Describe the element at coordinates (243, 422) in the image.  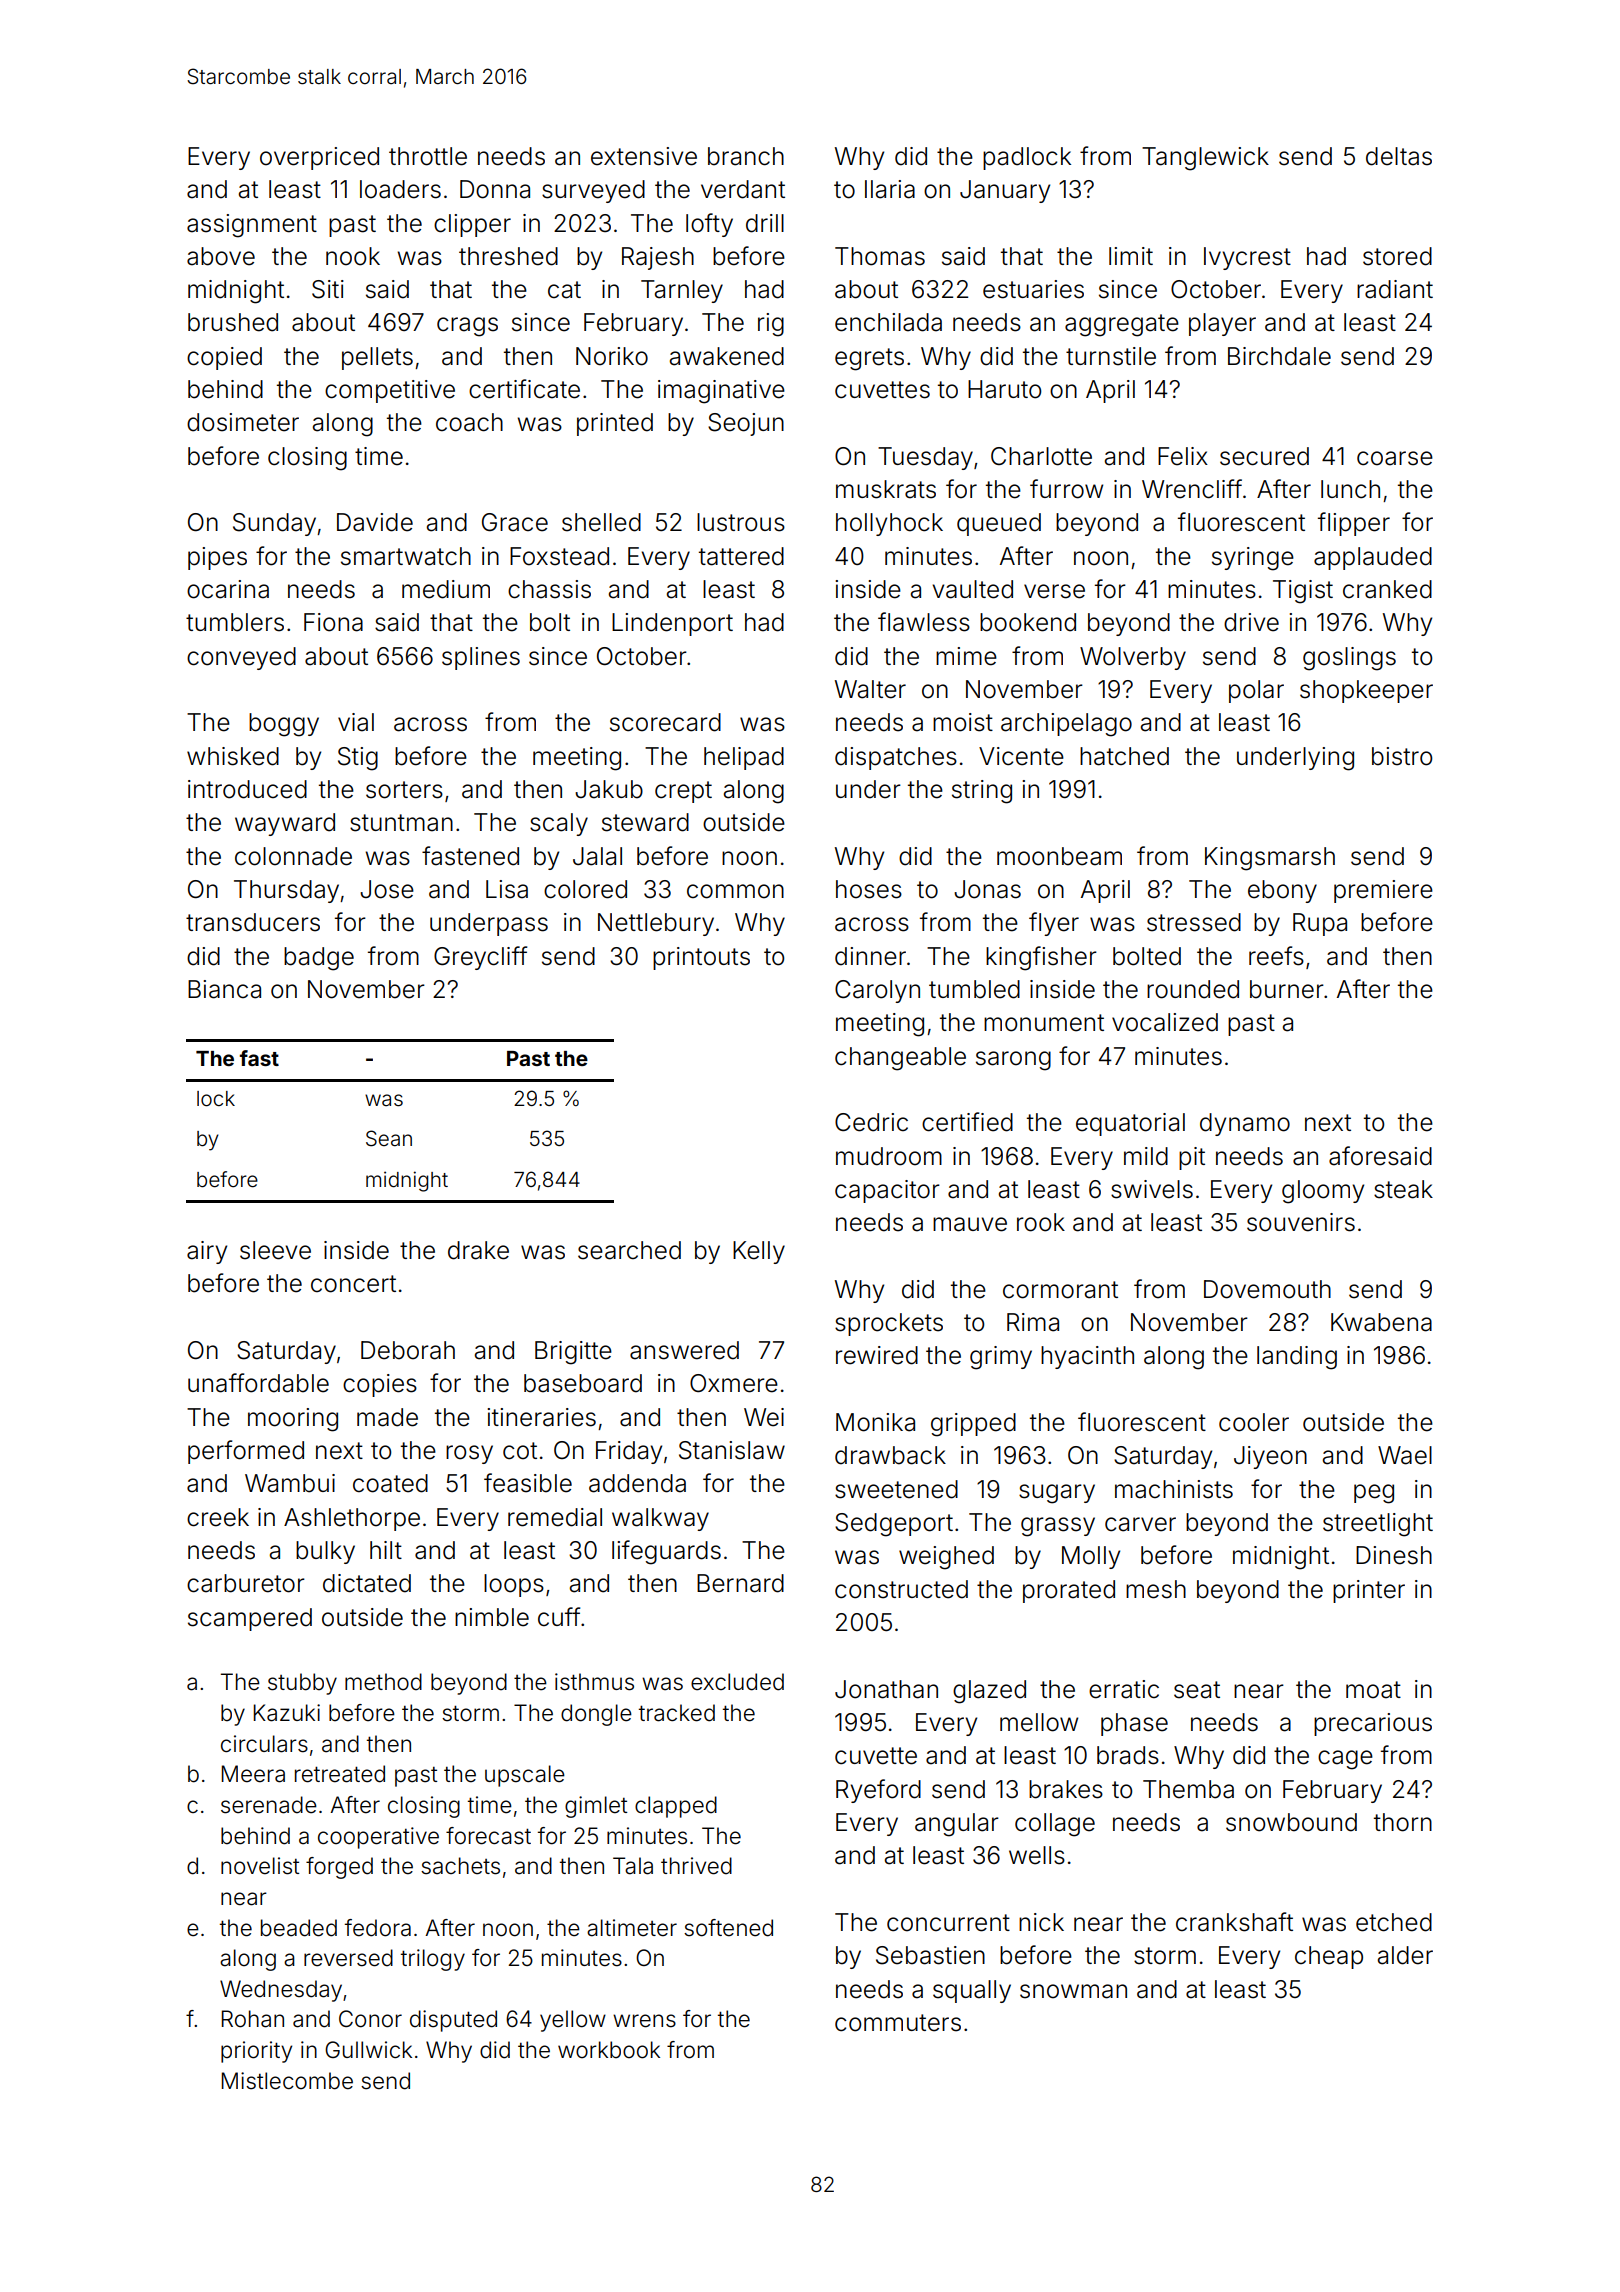
I see `dosimeter` at that location.
